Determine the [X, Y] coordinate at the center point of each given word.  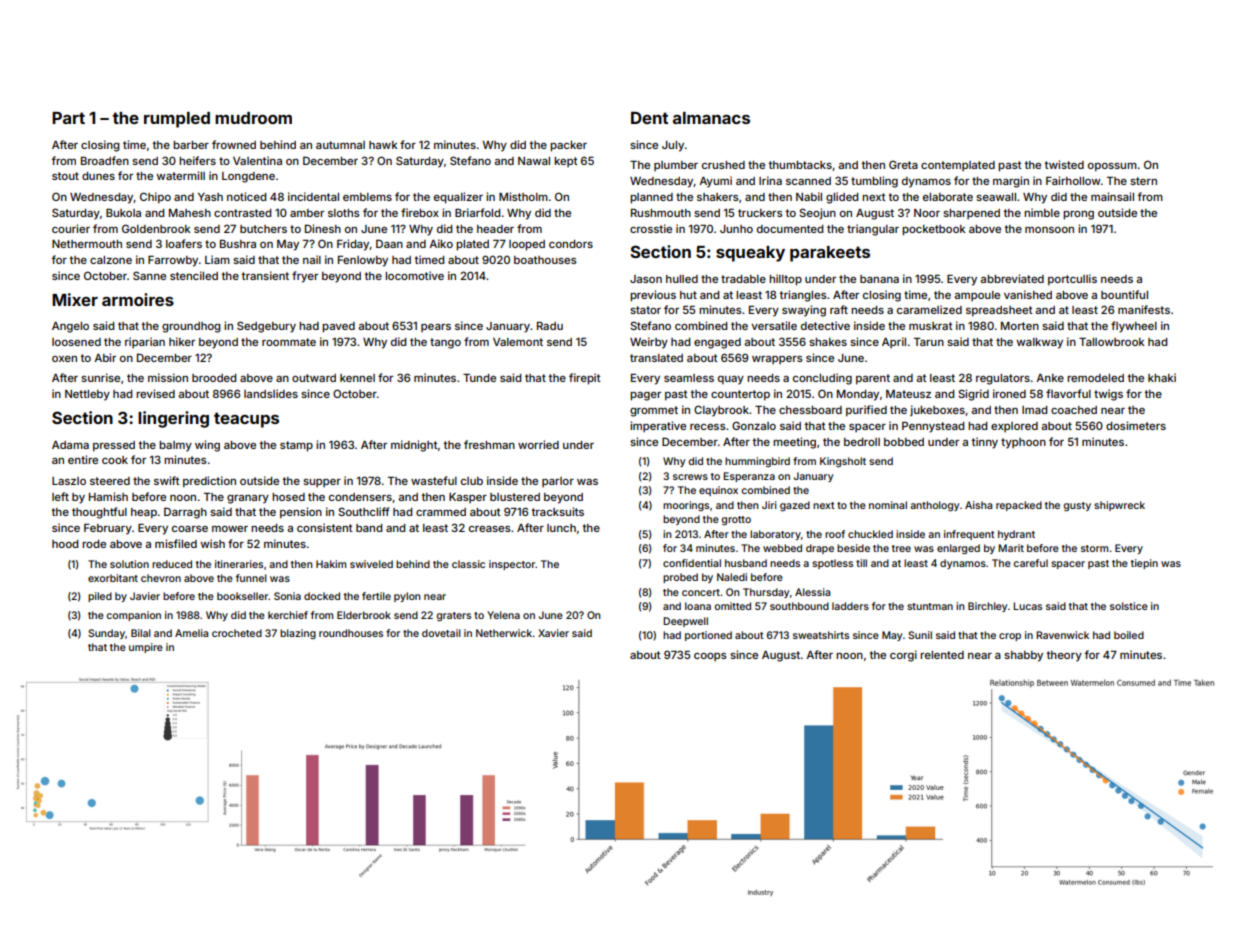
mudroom [253, 118]
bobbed [904, 442]
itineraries [239, 564]
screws [690, 477]
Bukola [123, 213]
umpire [146, 648]
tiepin [1144, 564]
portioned [708, 636]
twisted [1064, 164]
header [495, 229]
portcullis [1072, 280]
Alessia [812, 592]
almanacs [711, 118]
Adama [70, 445]
